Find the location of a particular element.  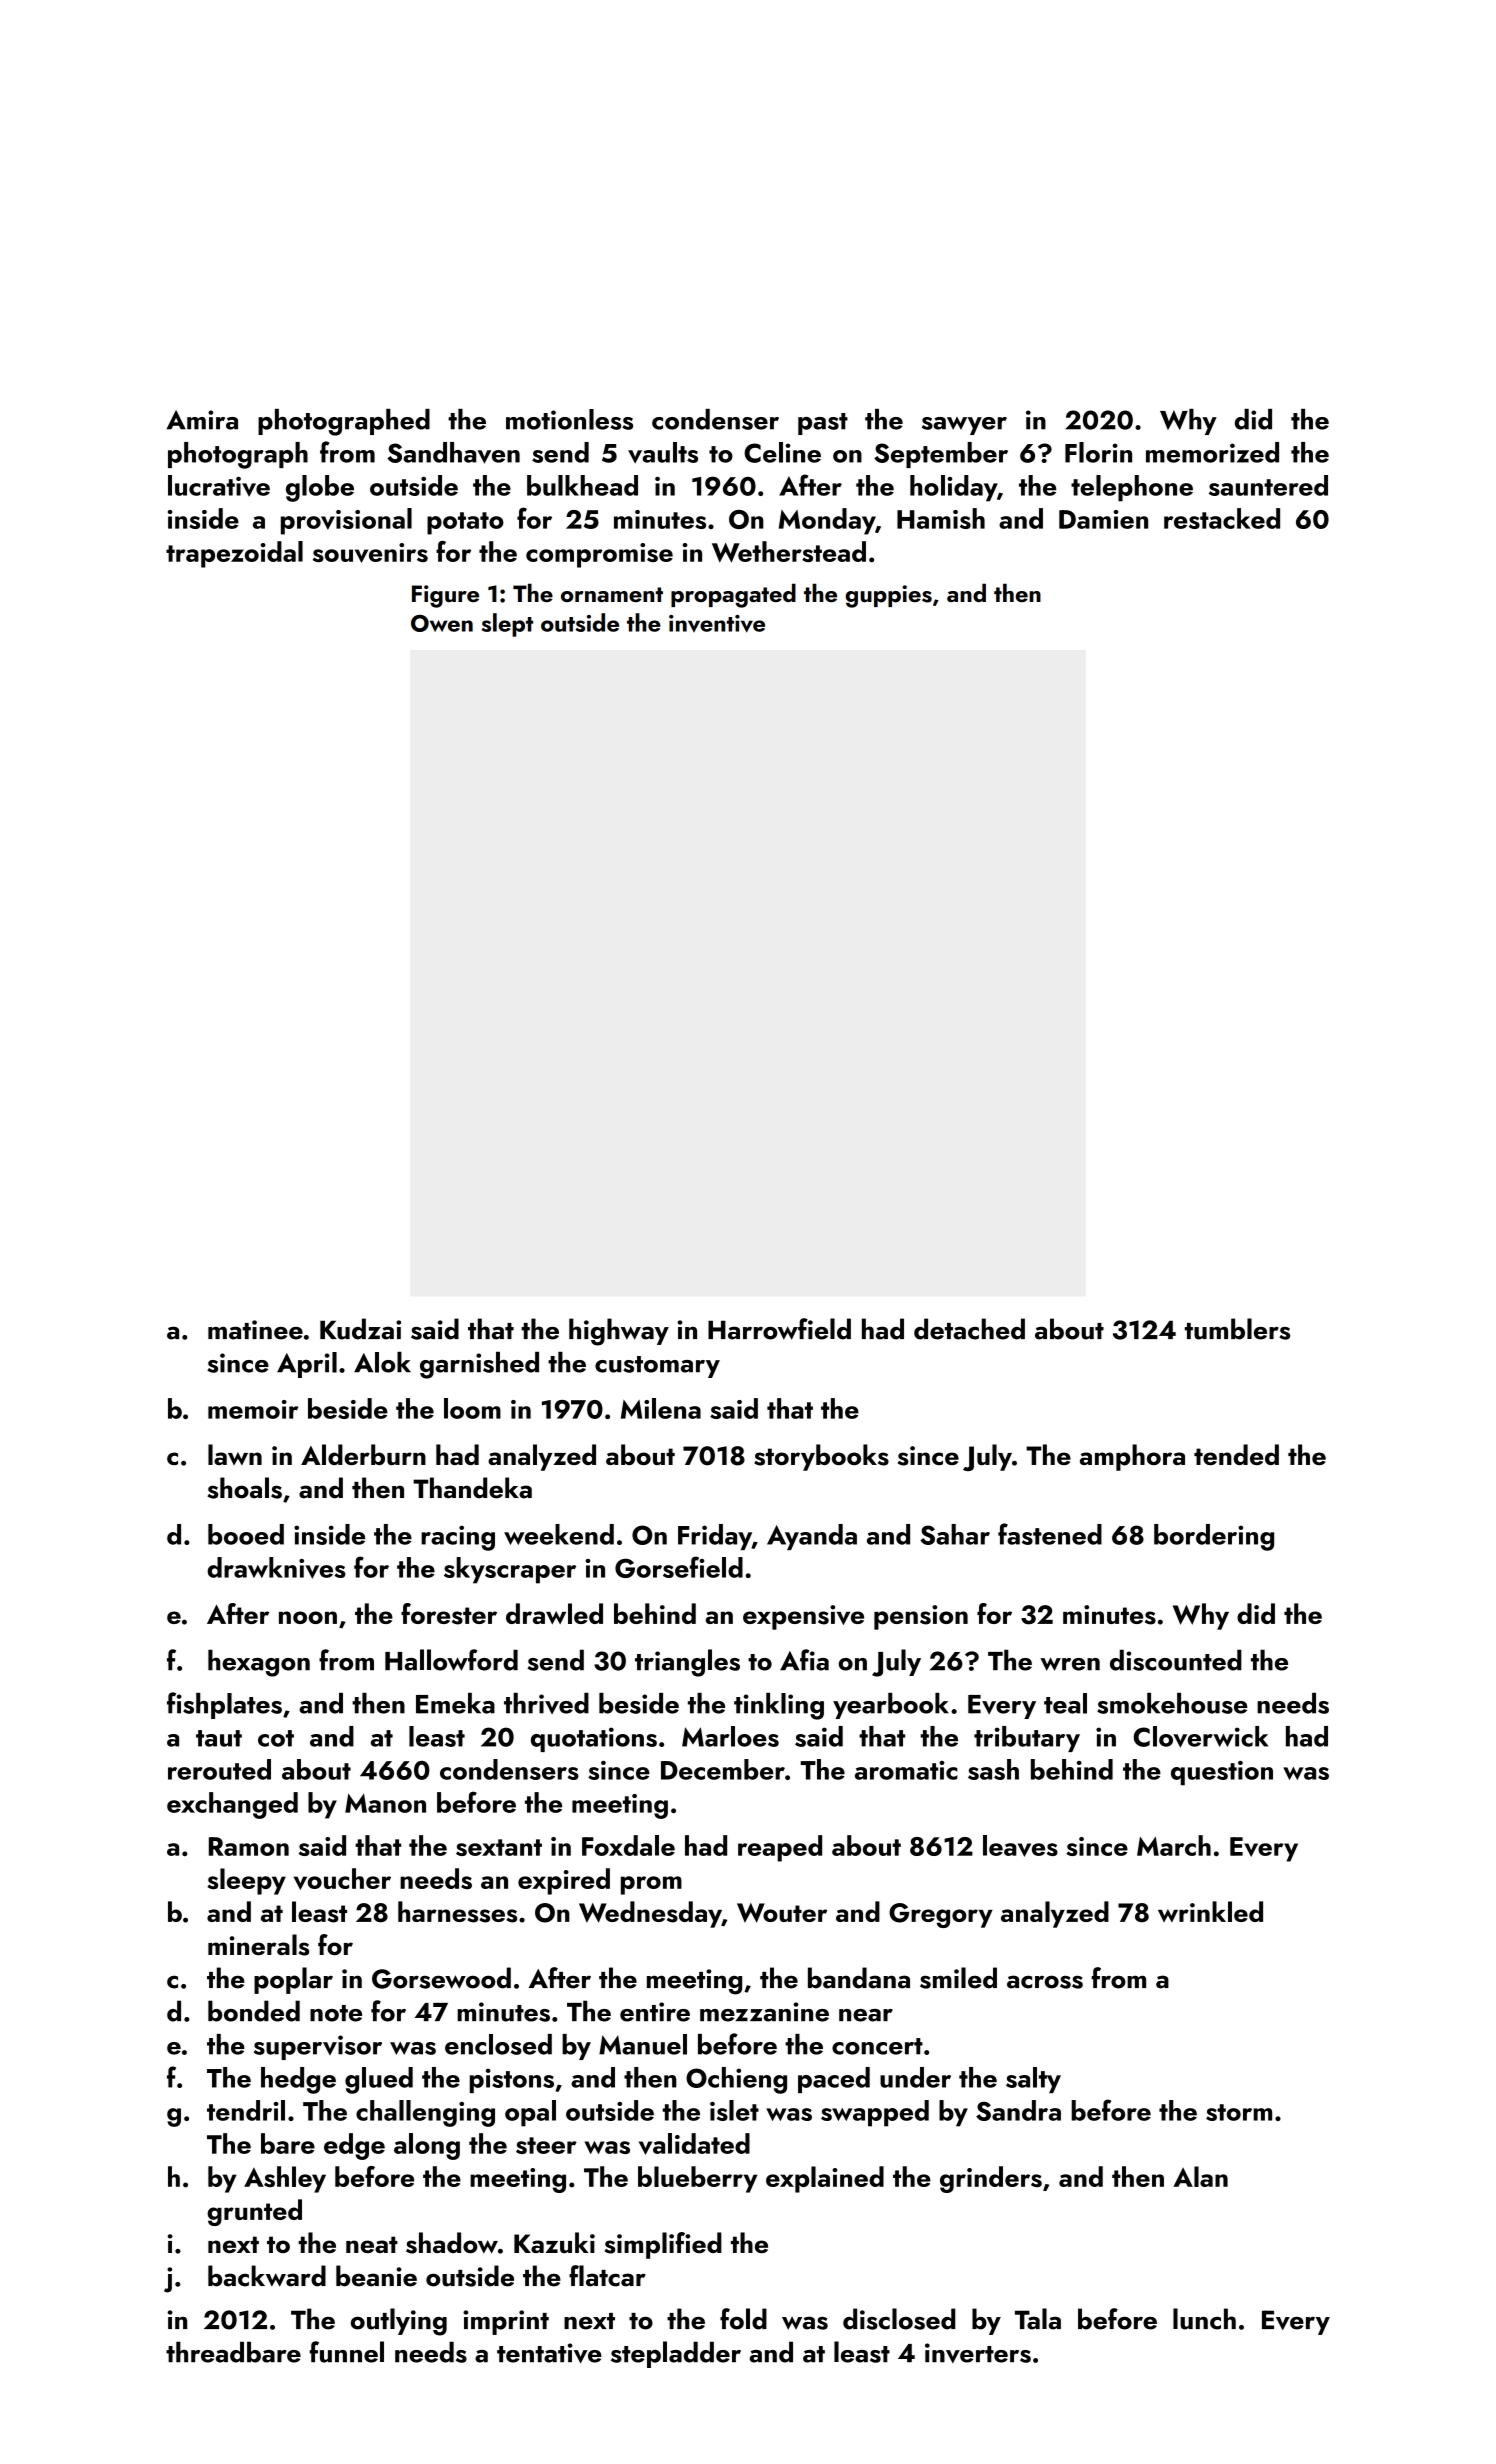

lunch is located at coordinates (1204, 2319).
